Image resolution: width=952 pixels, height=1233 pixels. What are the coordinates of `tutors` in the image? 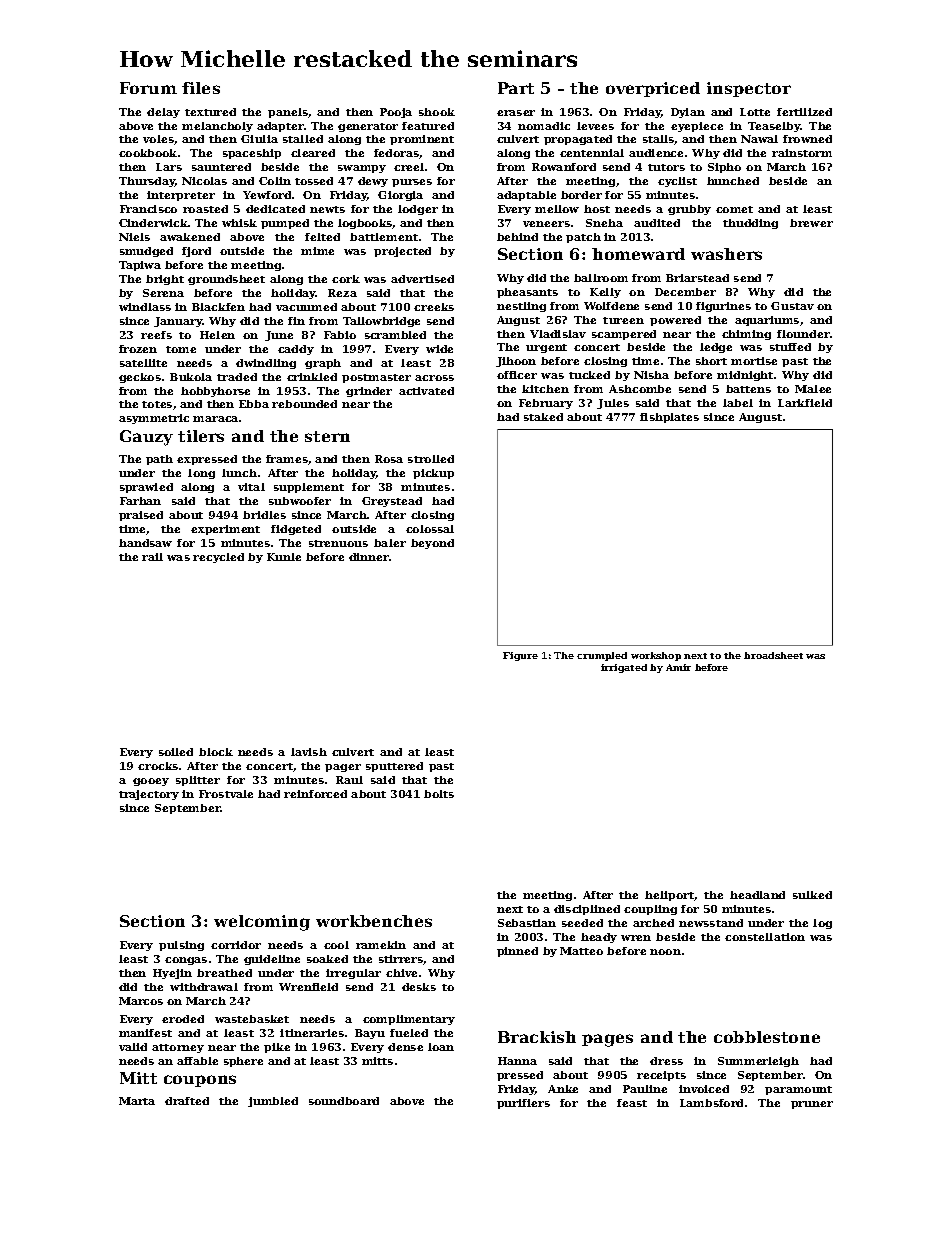 It's located at (666, 167).
